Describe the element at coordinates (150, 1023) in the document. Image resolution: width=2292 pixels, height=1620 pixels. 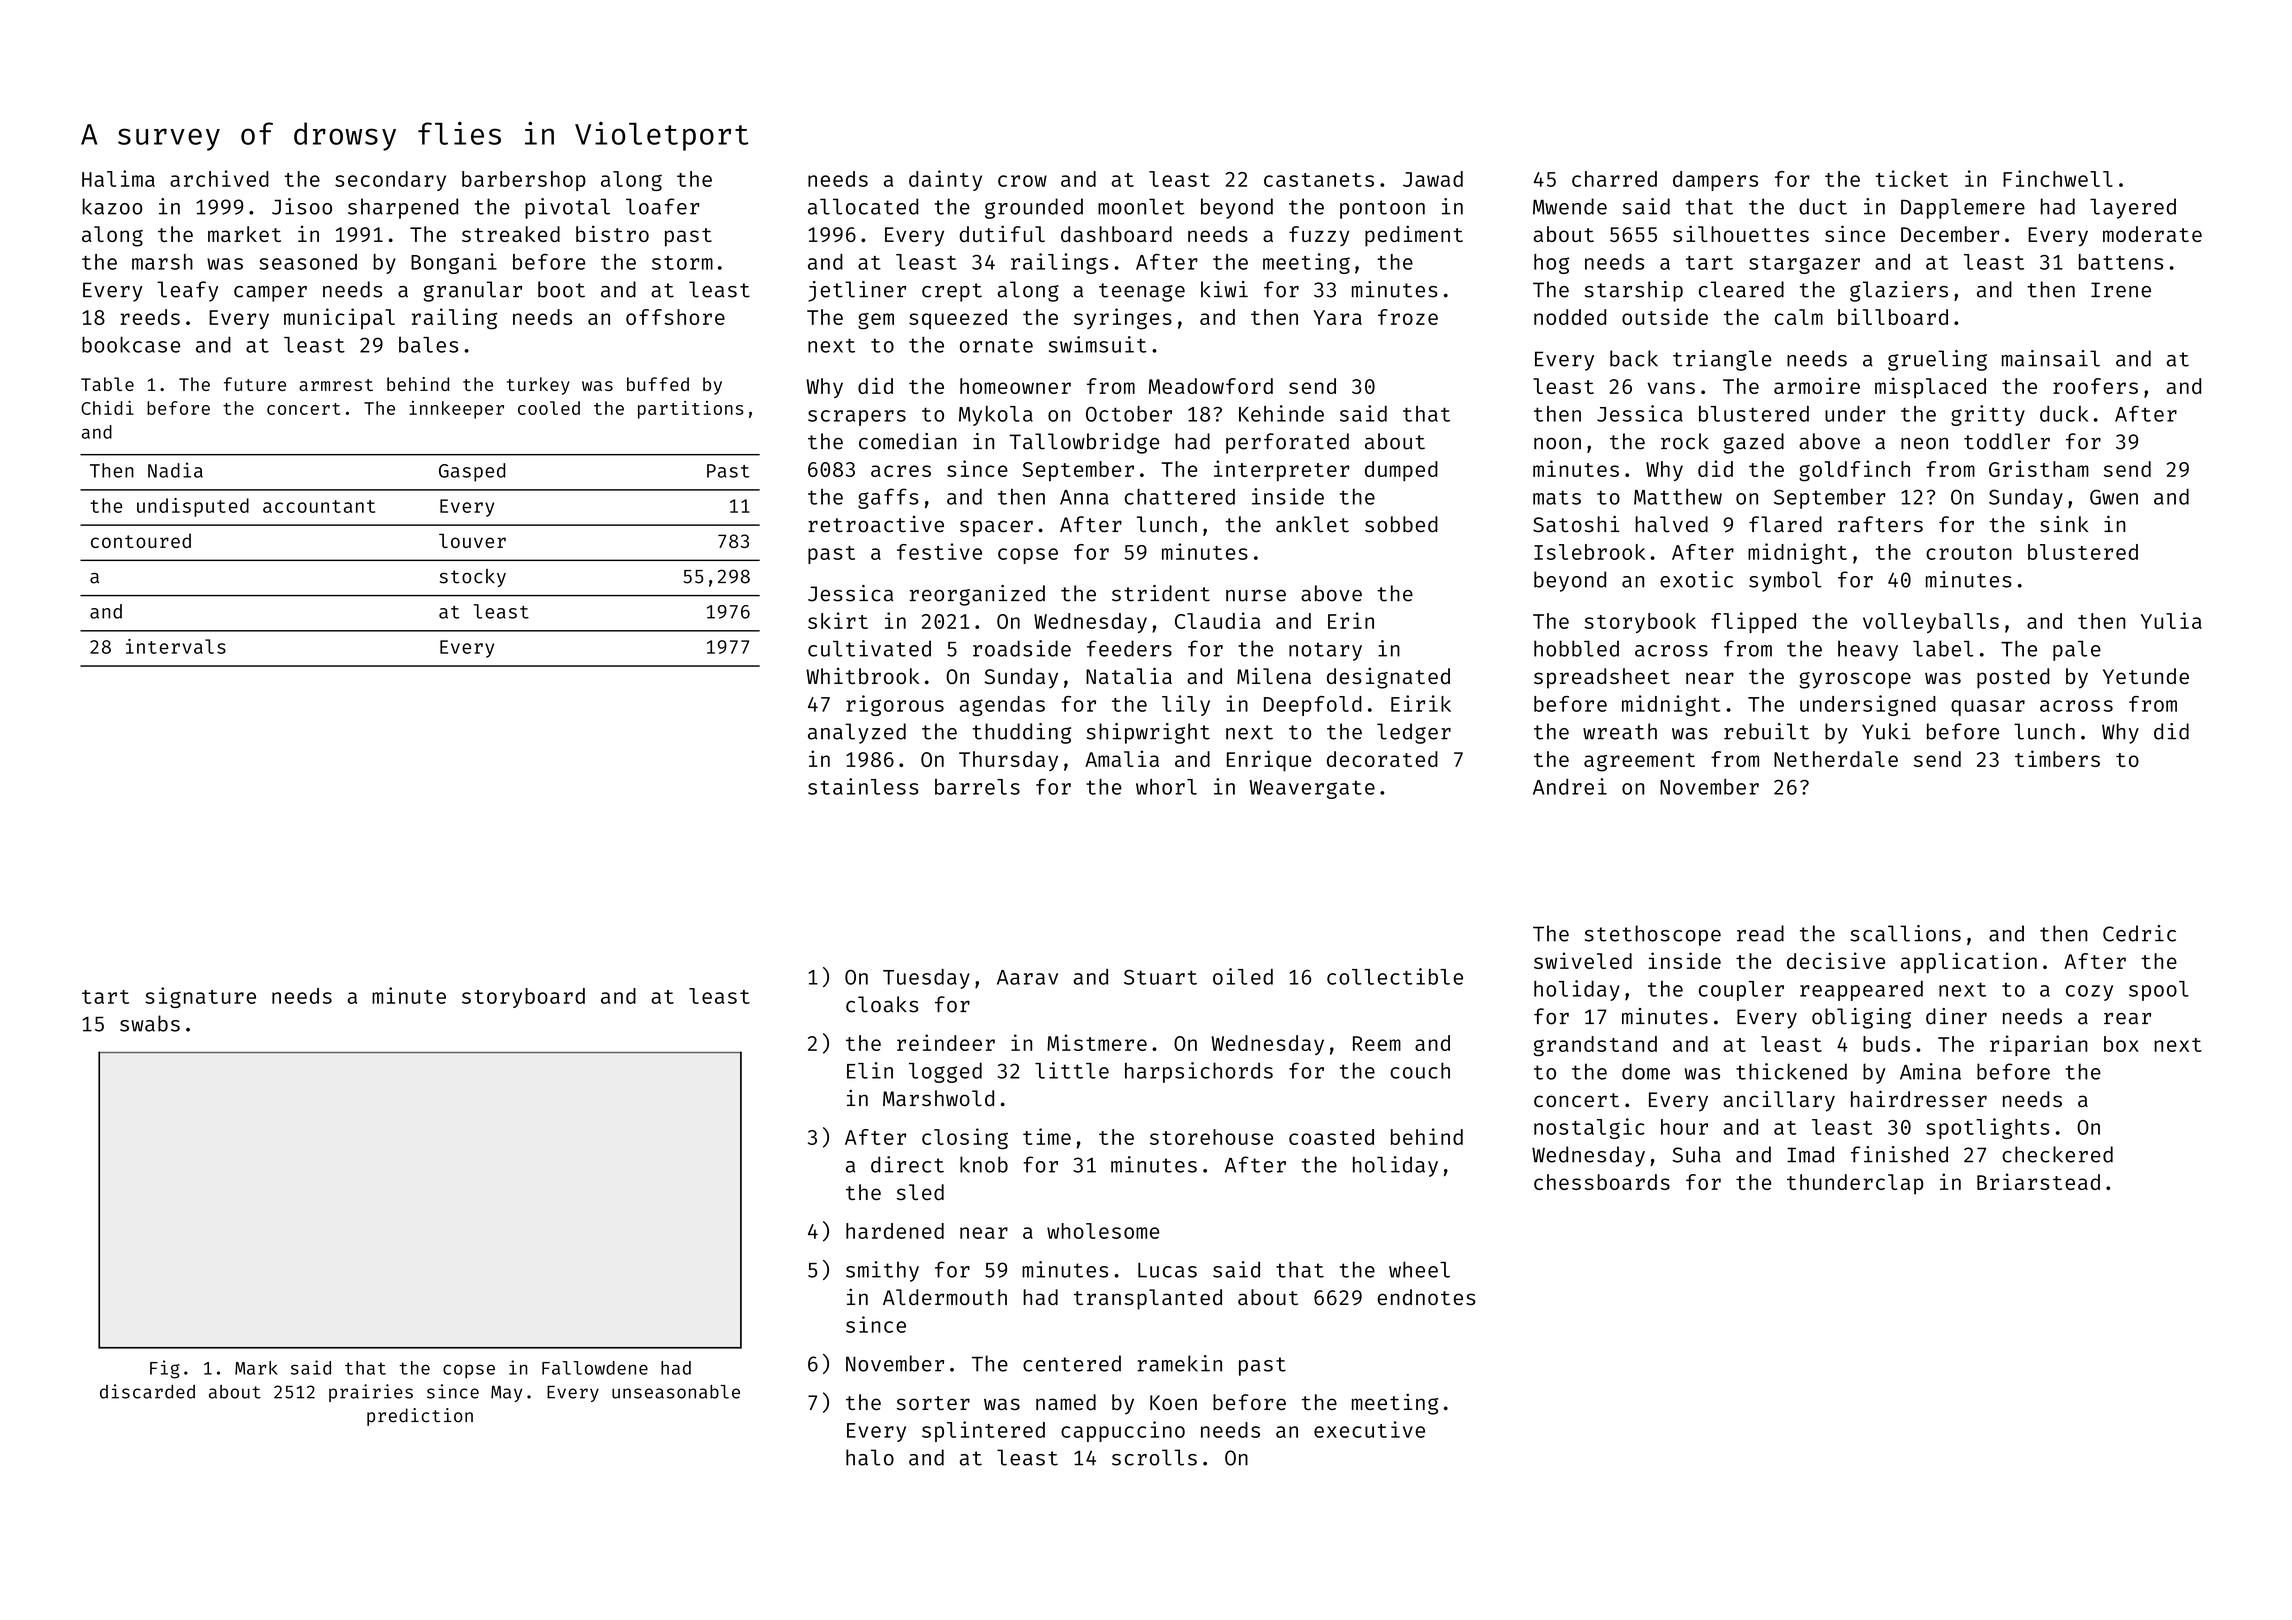
I see `swabs` at that location.
